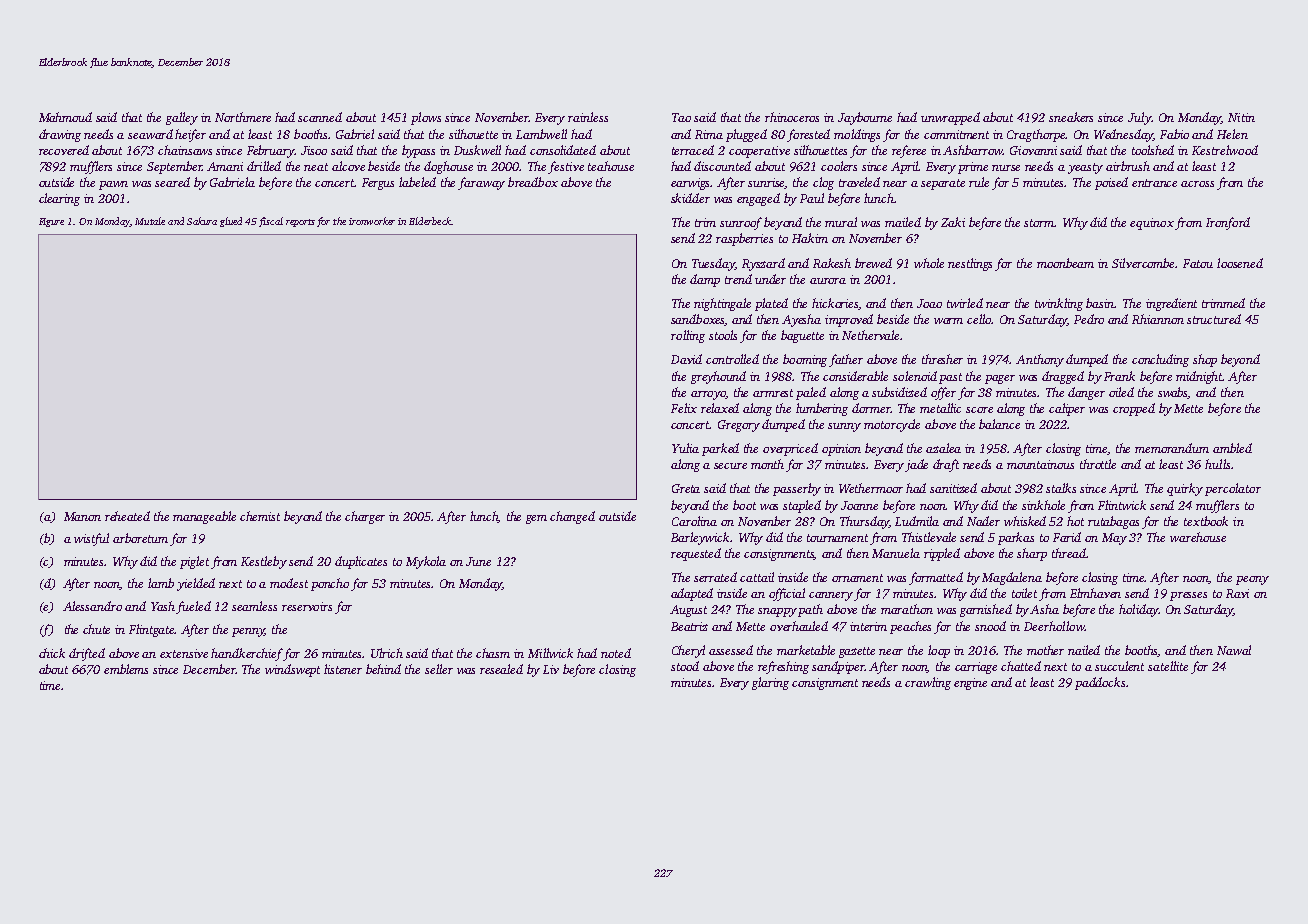 The width and height of the screenshot is (1308, 924). I want to click on Duskwell, so click(477, 150).
